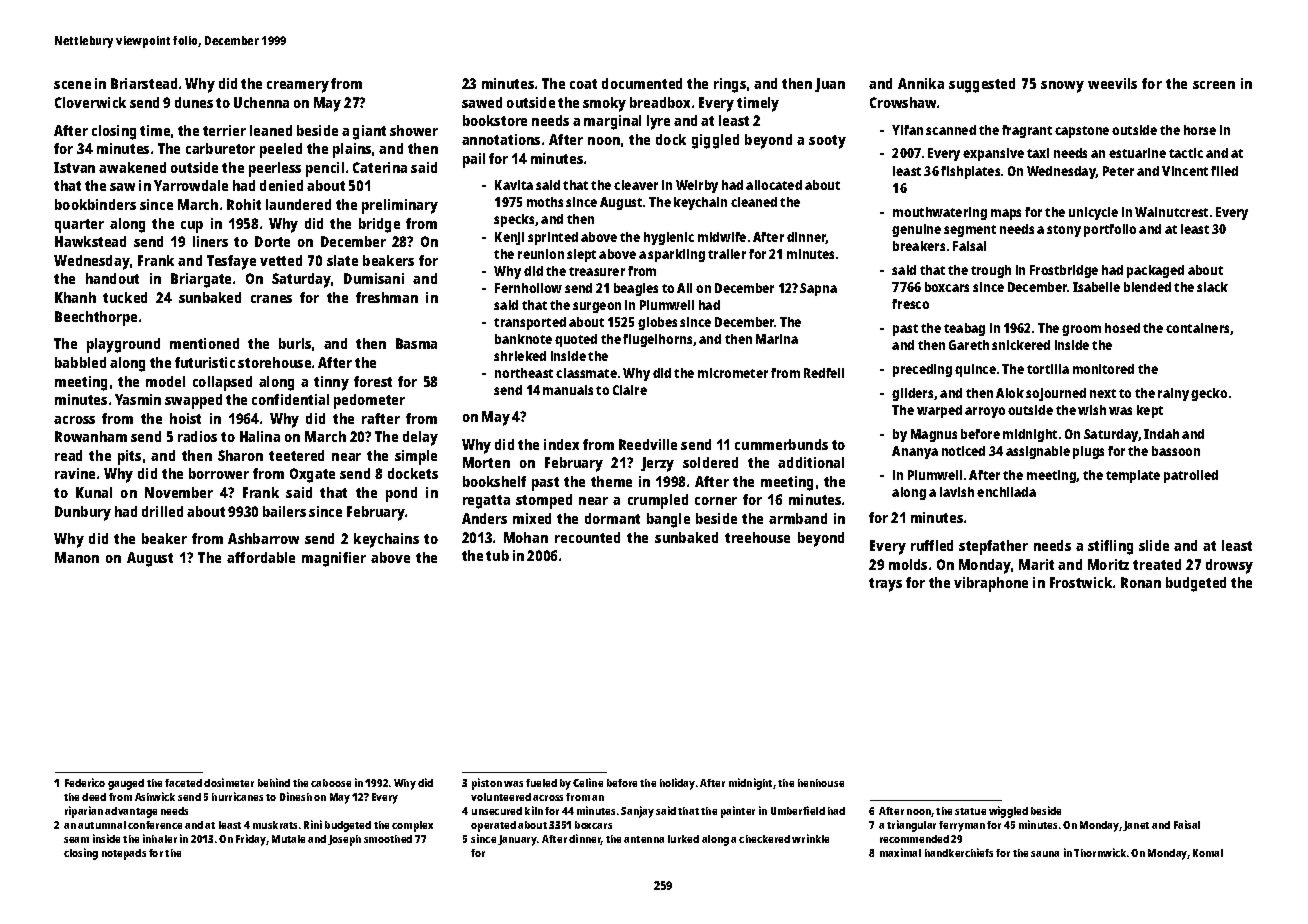  Describe the element at coordinates (1209, 394) in the screenshot. I see `gecko` at that location.
